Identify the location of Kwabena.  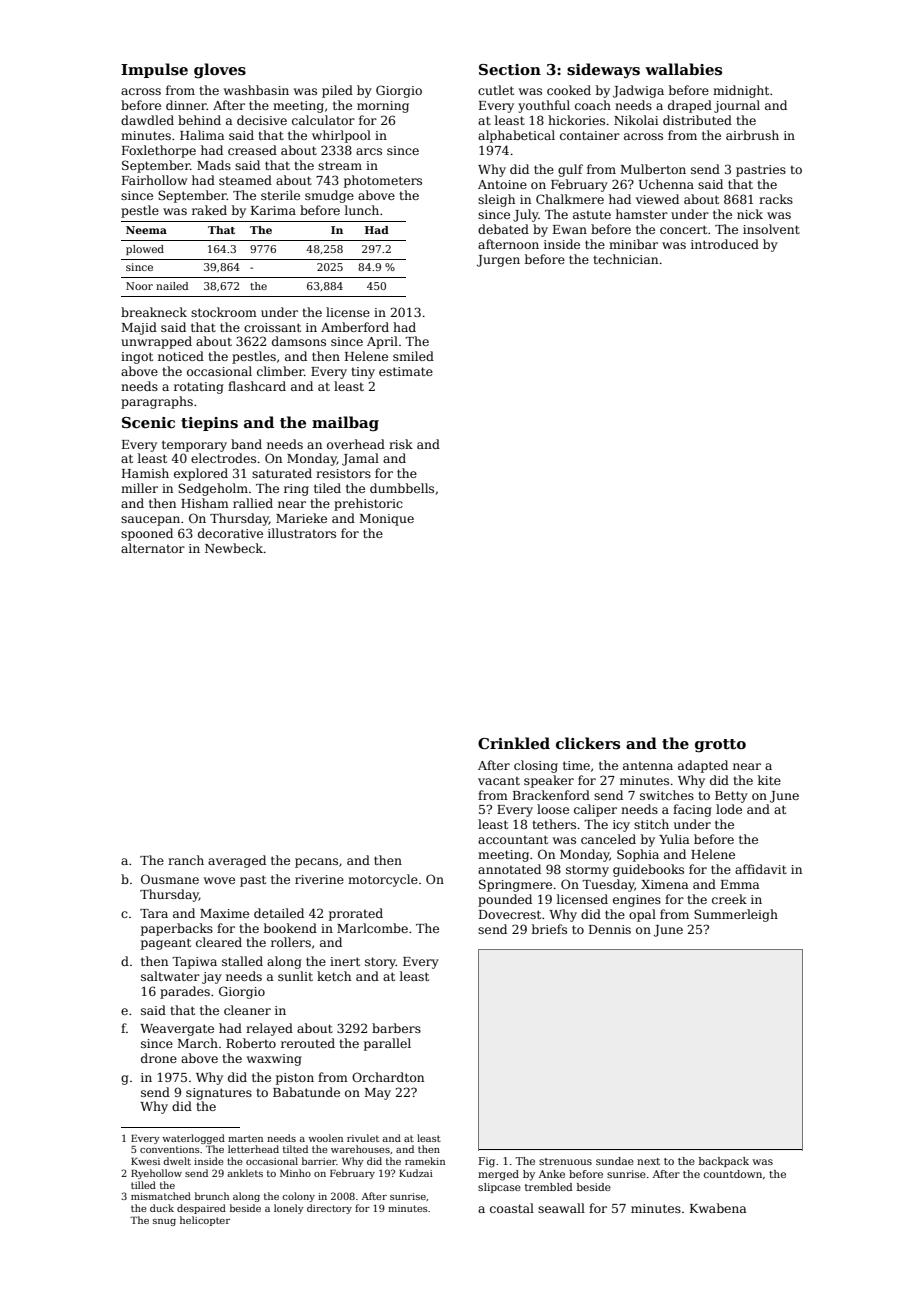
(718, 1208).
